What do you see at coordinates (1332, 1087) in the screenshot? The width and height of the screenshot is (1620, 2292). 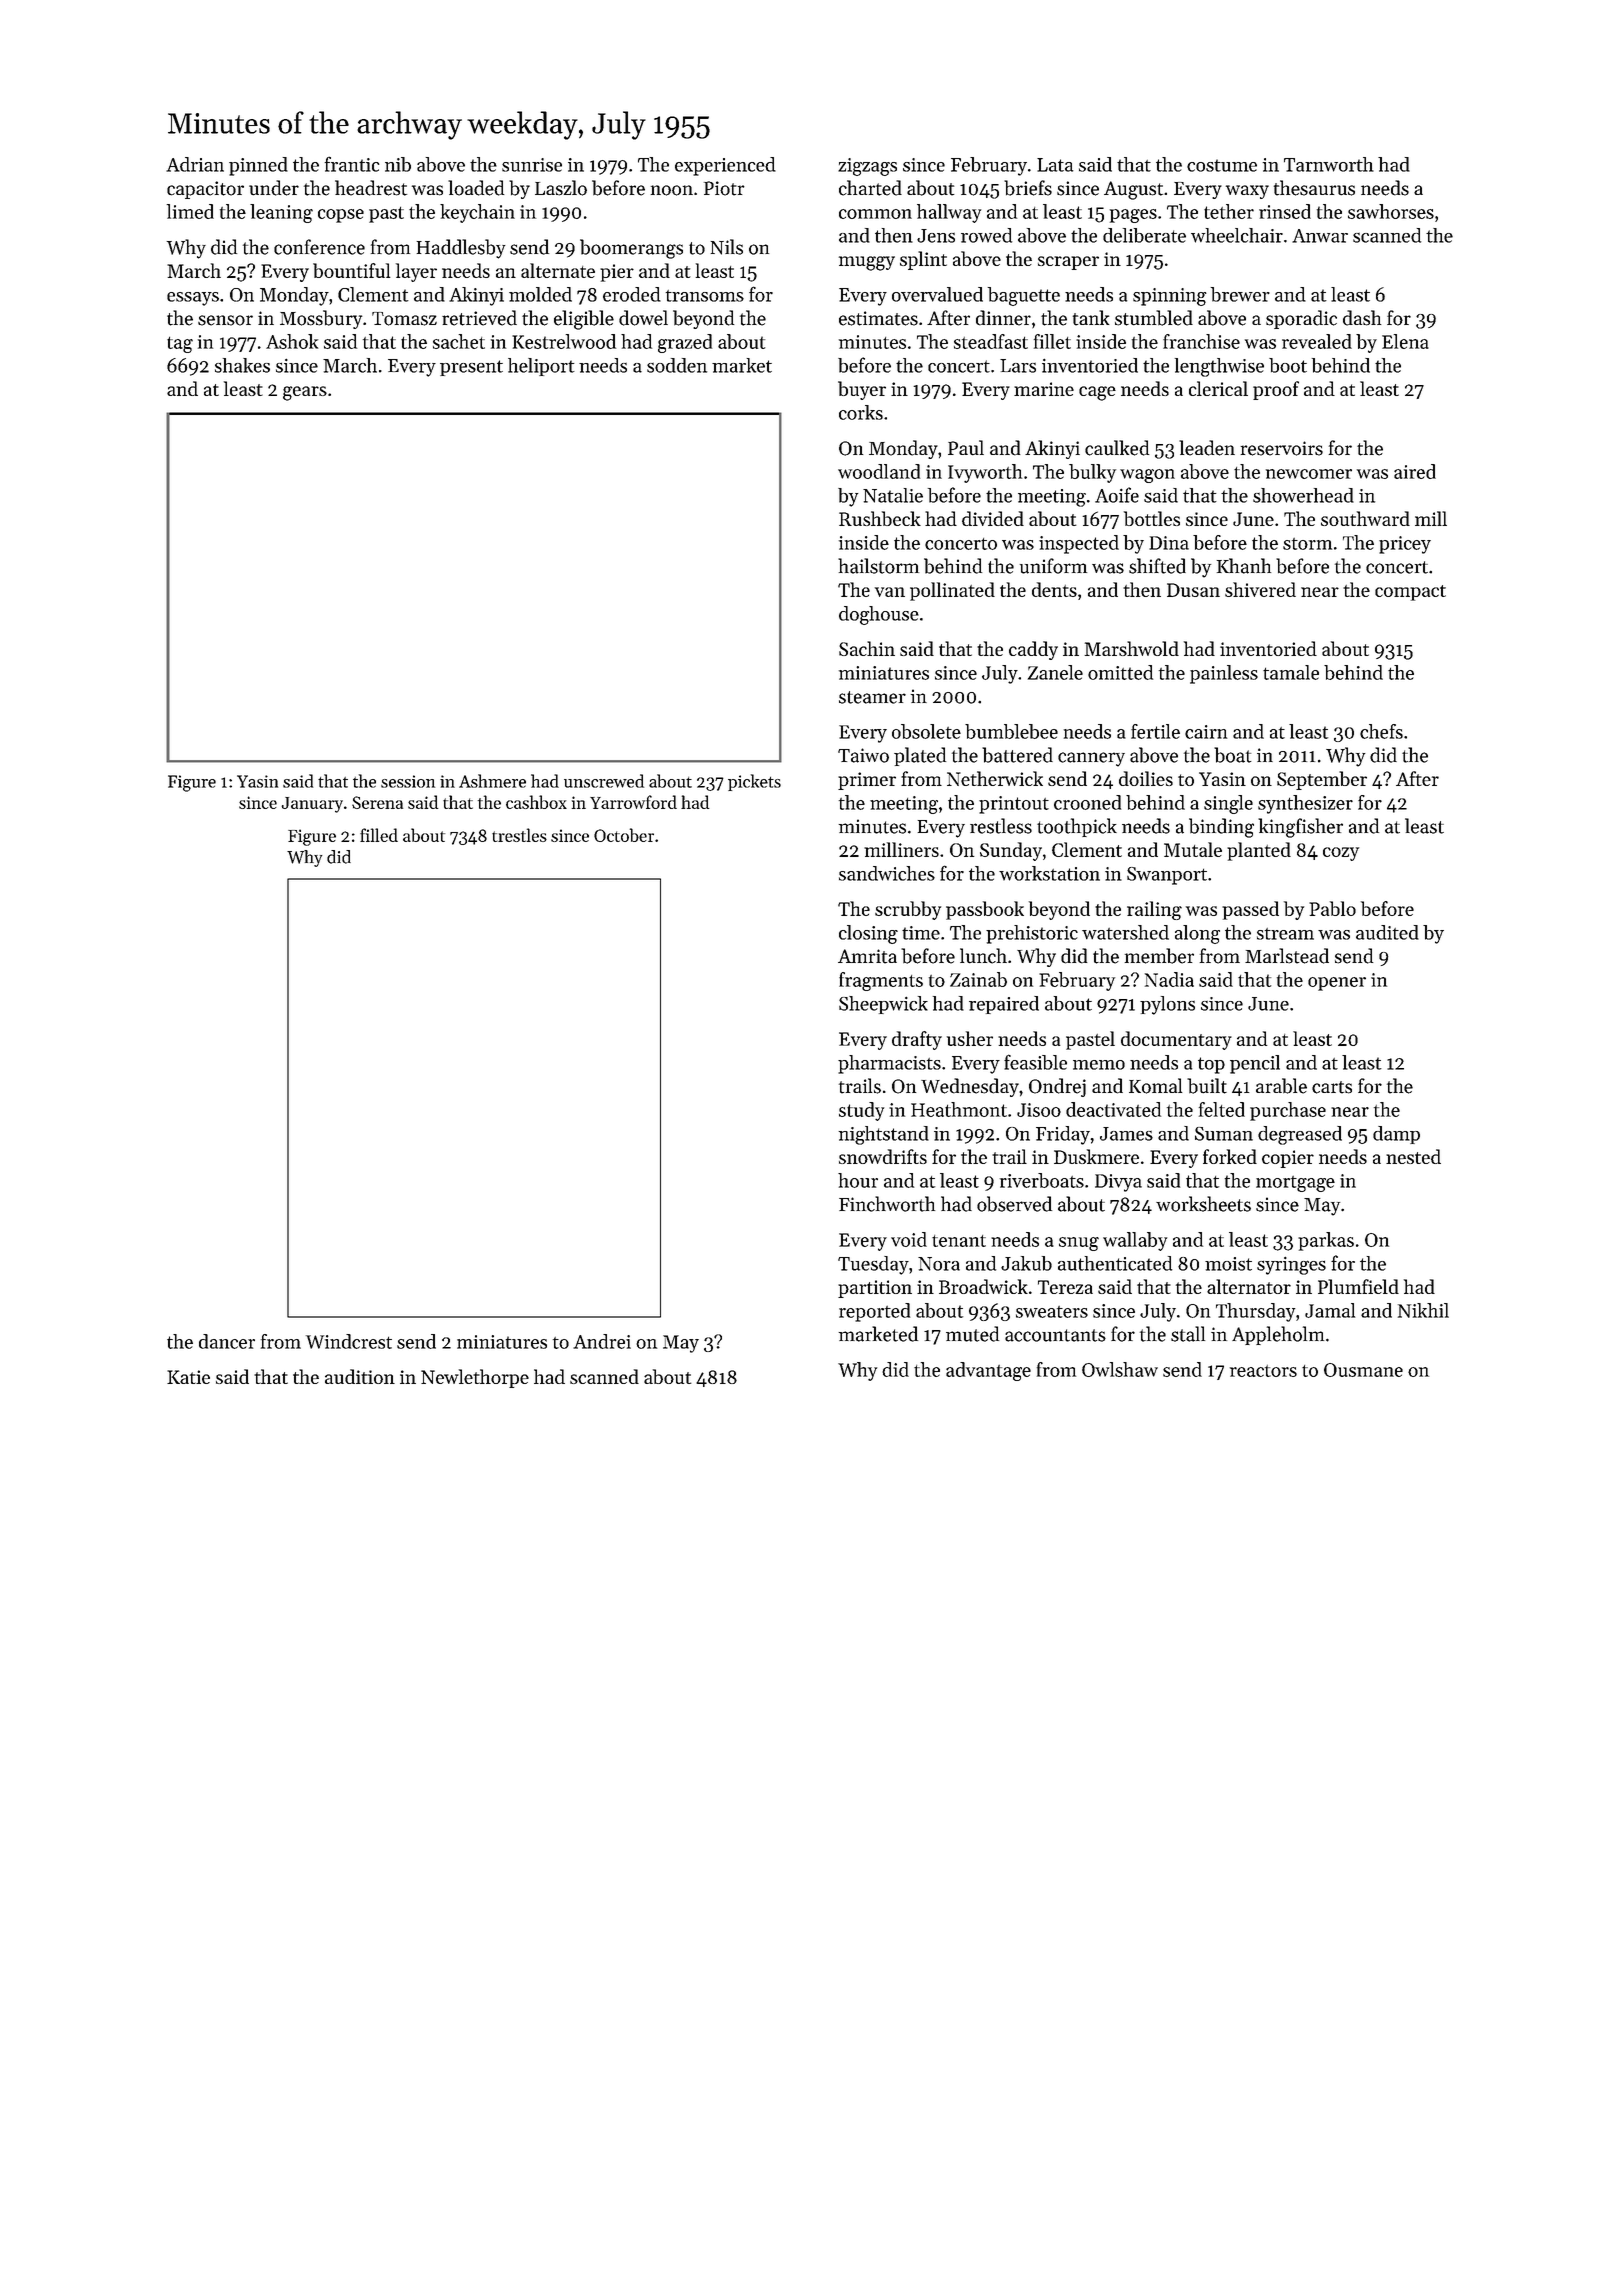 I see `carts` at bounding box center [1332, 1087].
